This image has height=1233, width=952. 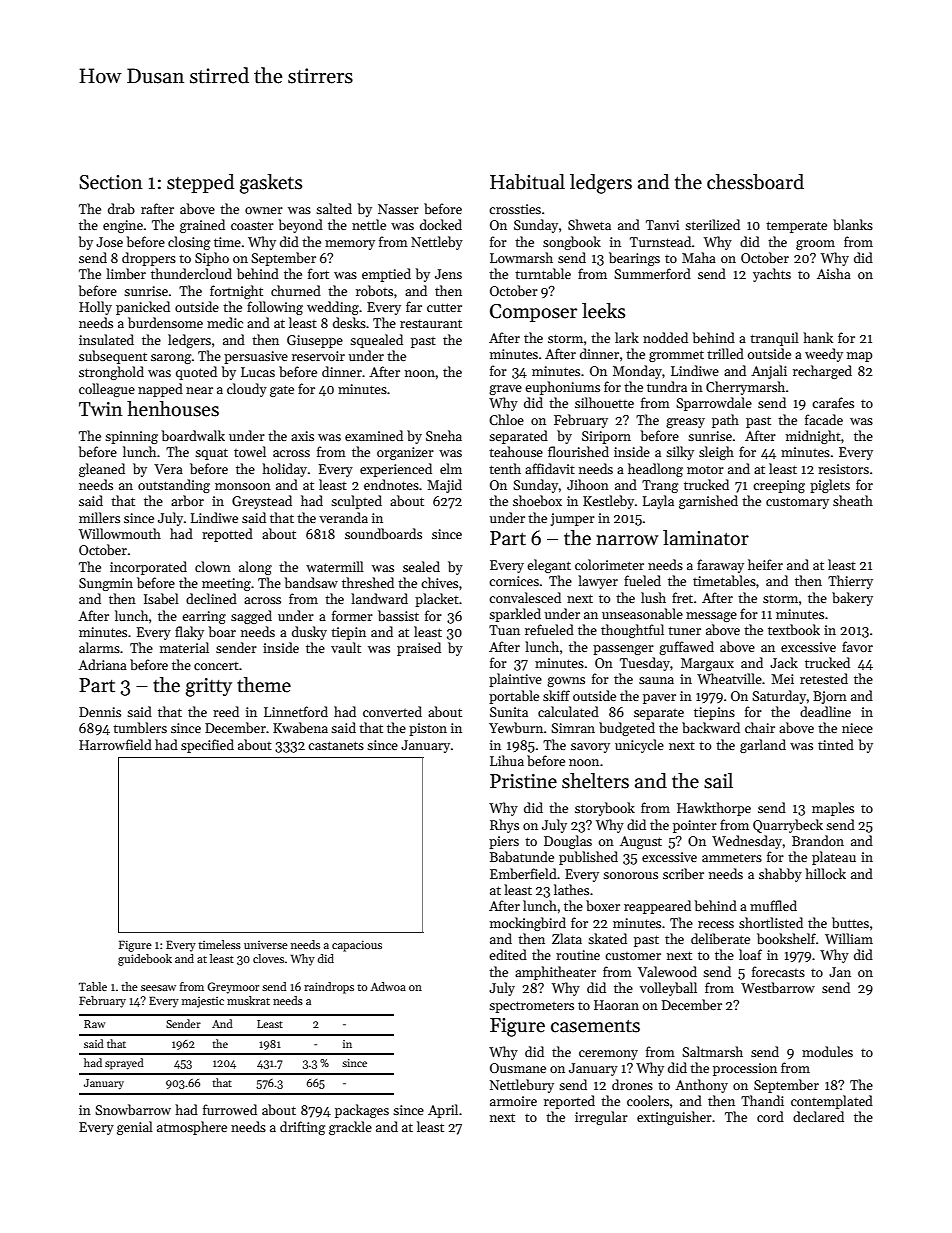 I want to click on pointer, so click(x=695, y=826).
